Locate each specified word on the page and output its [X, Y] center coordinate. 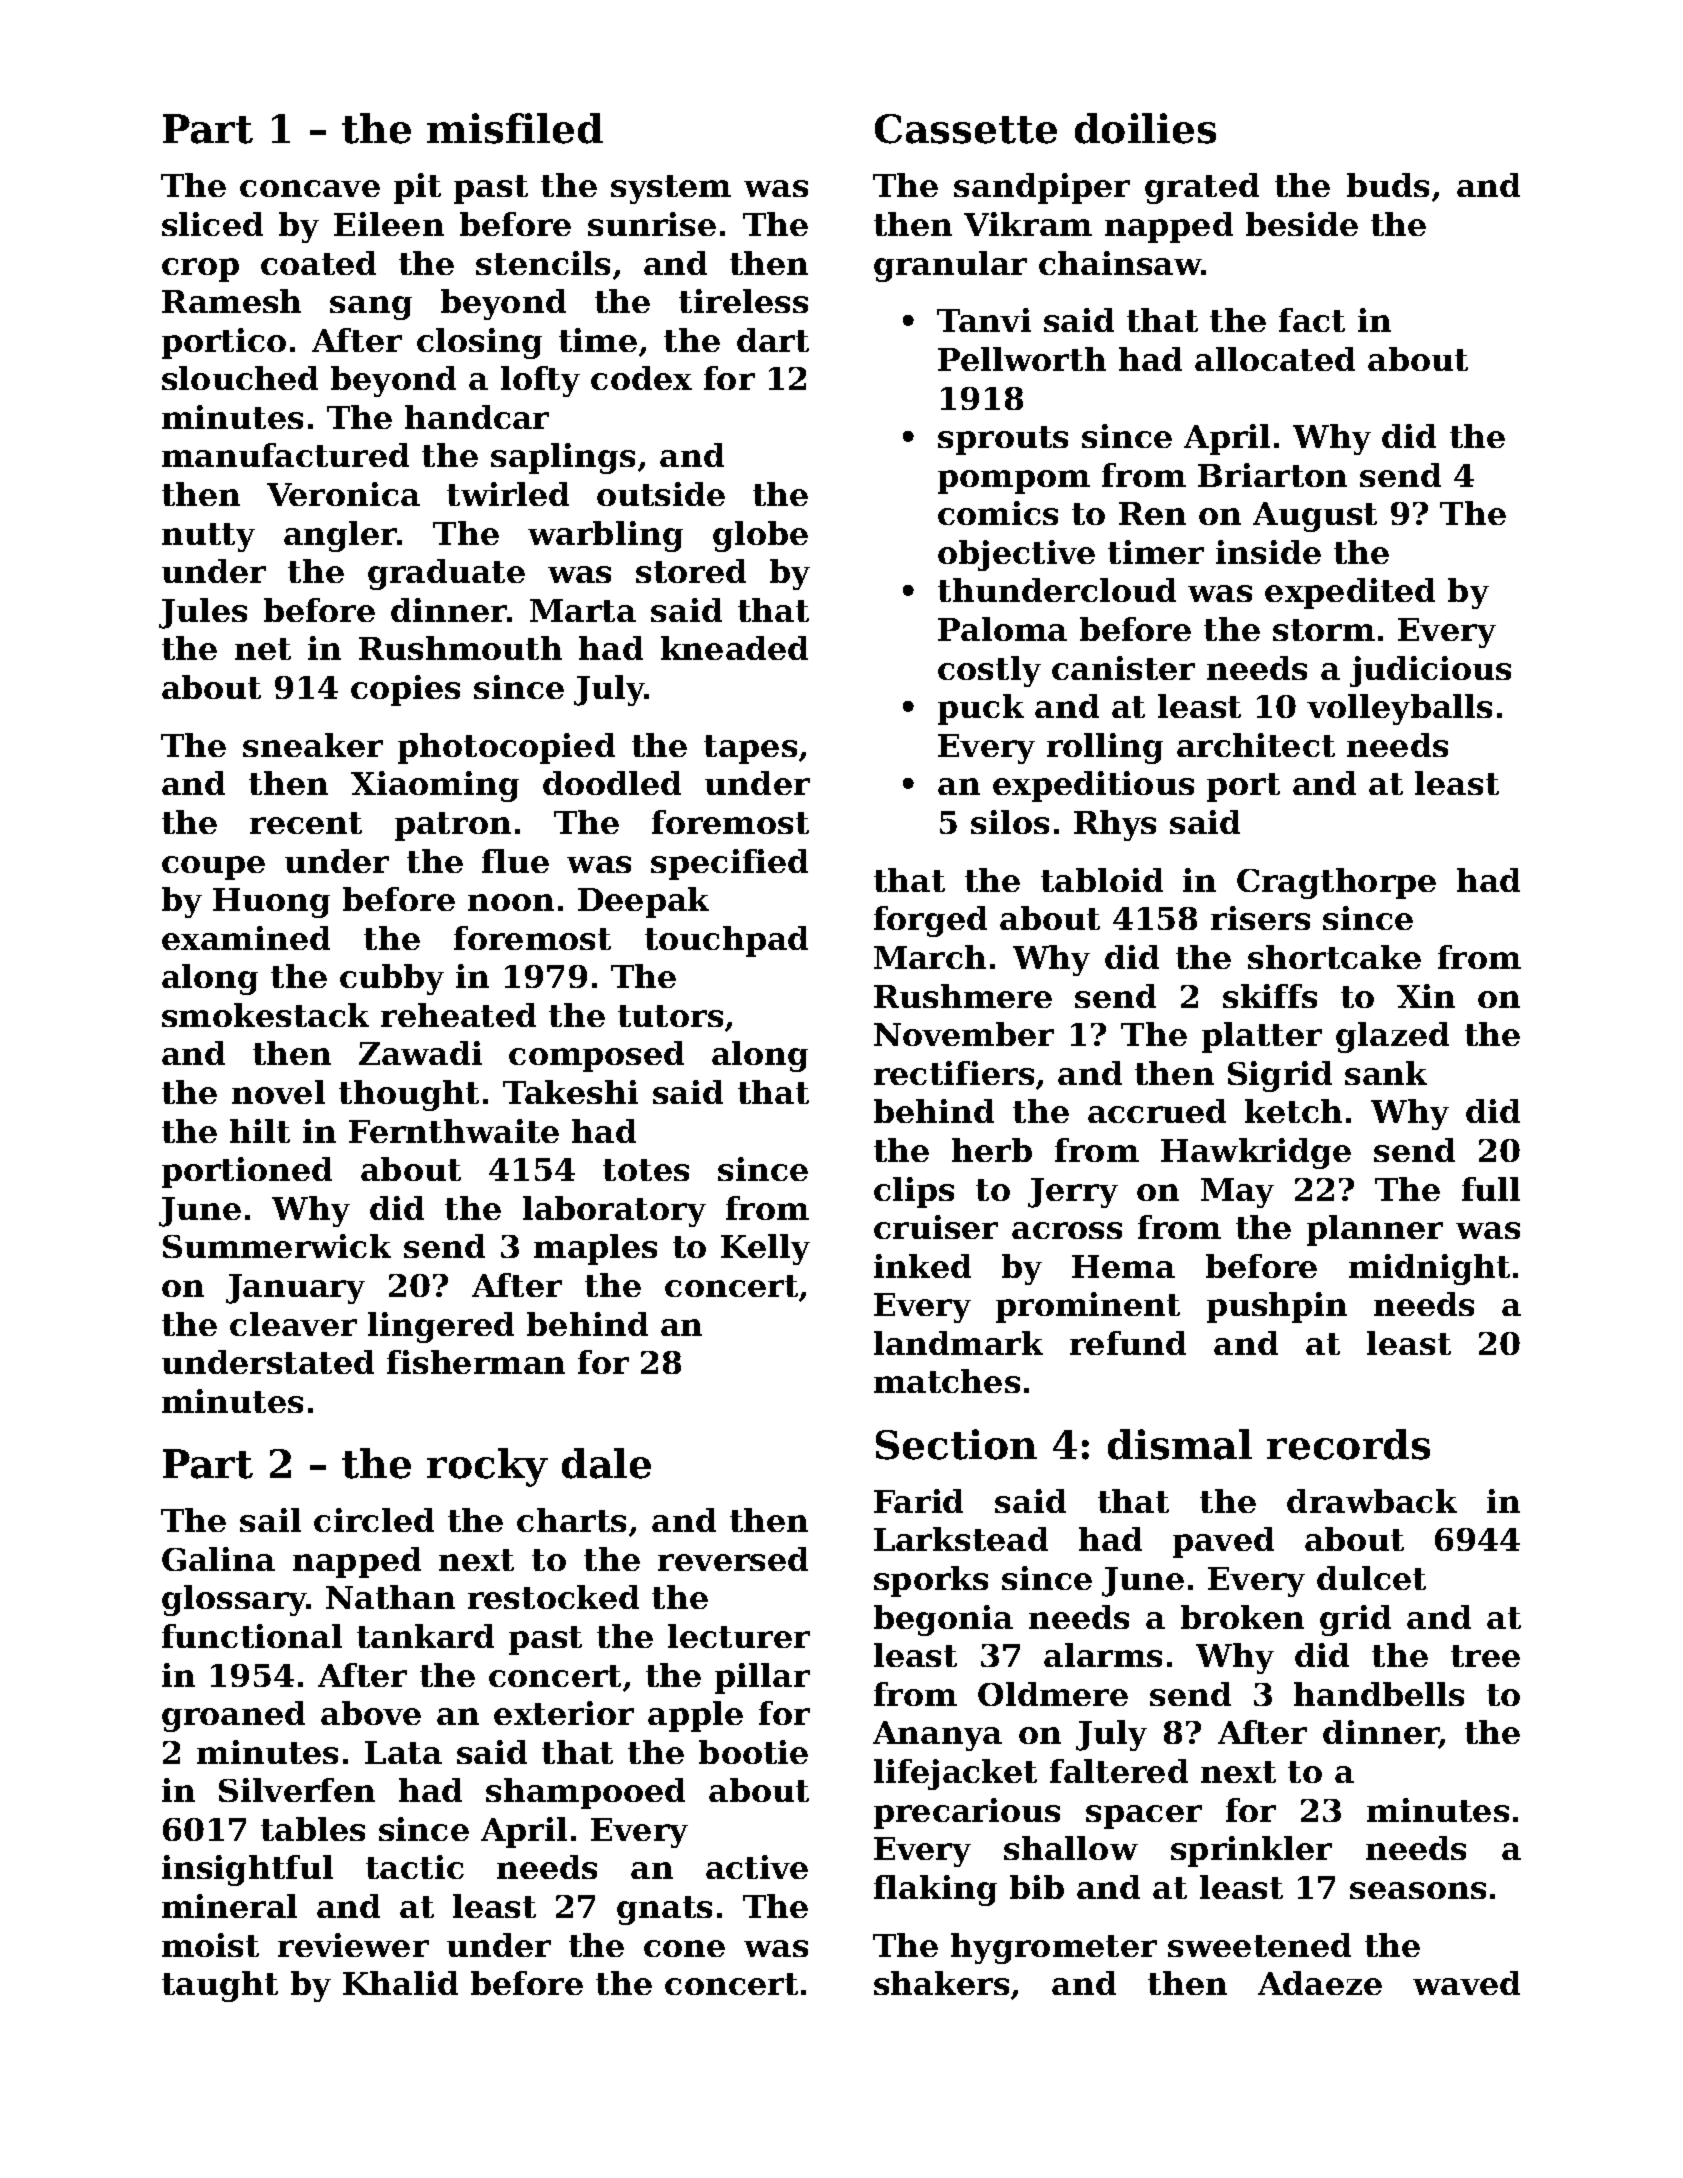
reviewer [353, 1945]
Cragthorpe [1336, 883]
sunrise [652, 224]
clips [914, 1192]
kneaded [734, 648]
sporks [931, 1581]
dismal [1180, 1444]
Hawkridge [1256, 1153]
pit [417, 188]
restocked [553, 1597]
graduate [446, 574]
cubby [392, 979]
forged [930, 921]
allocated [1275, 359]
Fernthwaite [454, 1131]
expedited [1350, 593]
